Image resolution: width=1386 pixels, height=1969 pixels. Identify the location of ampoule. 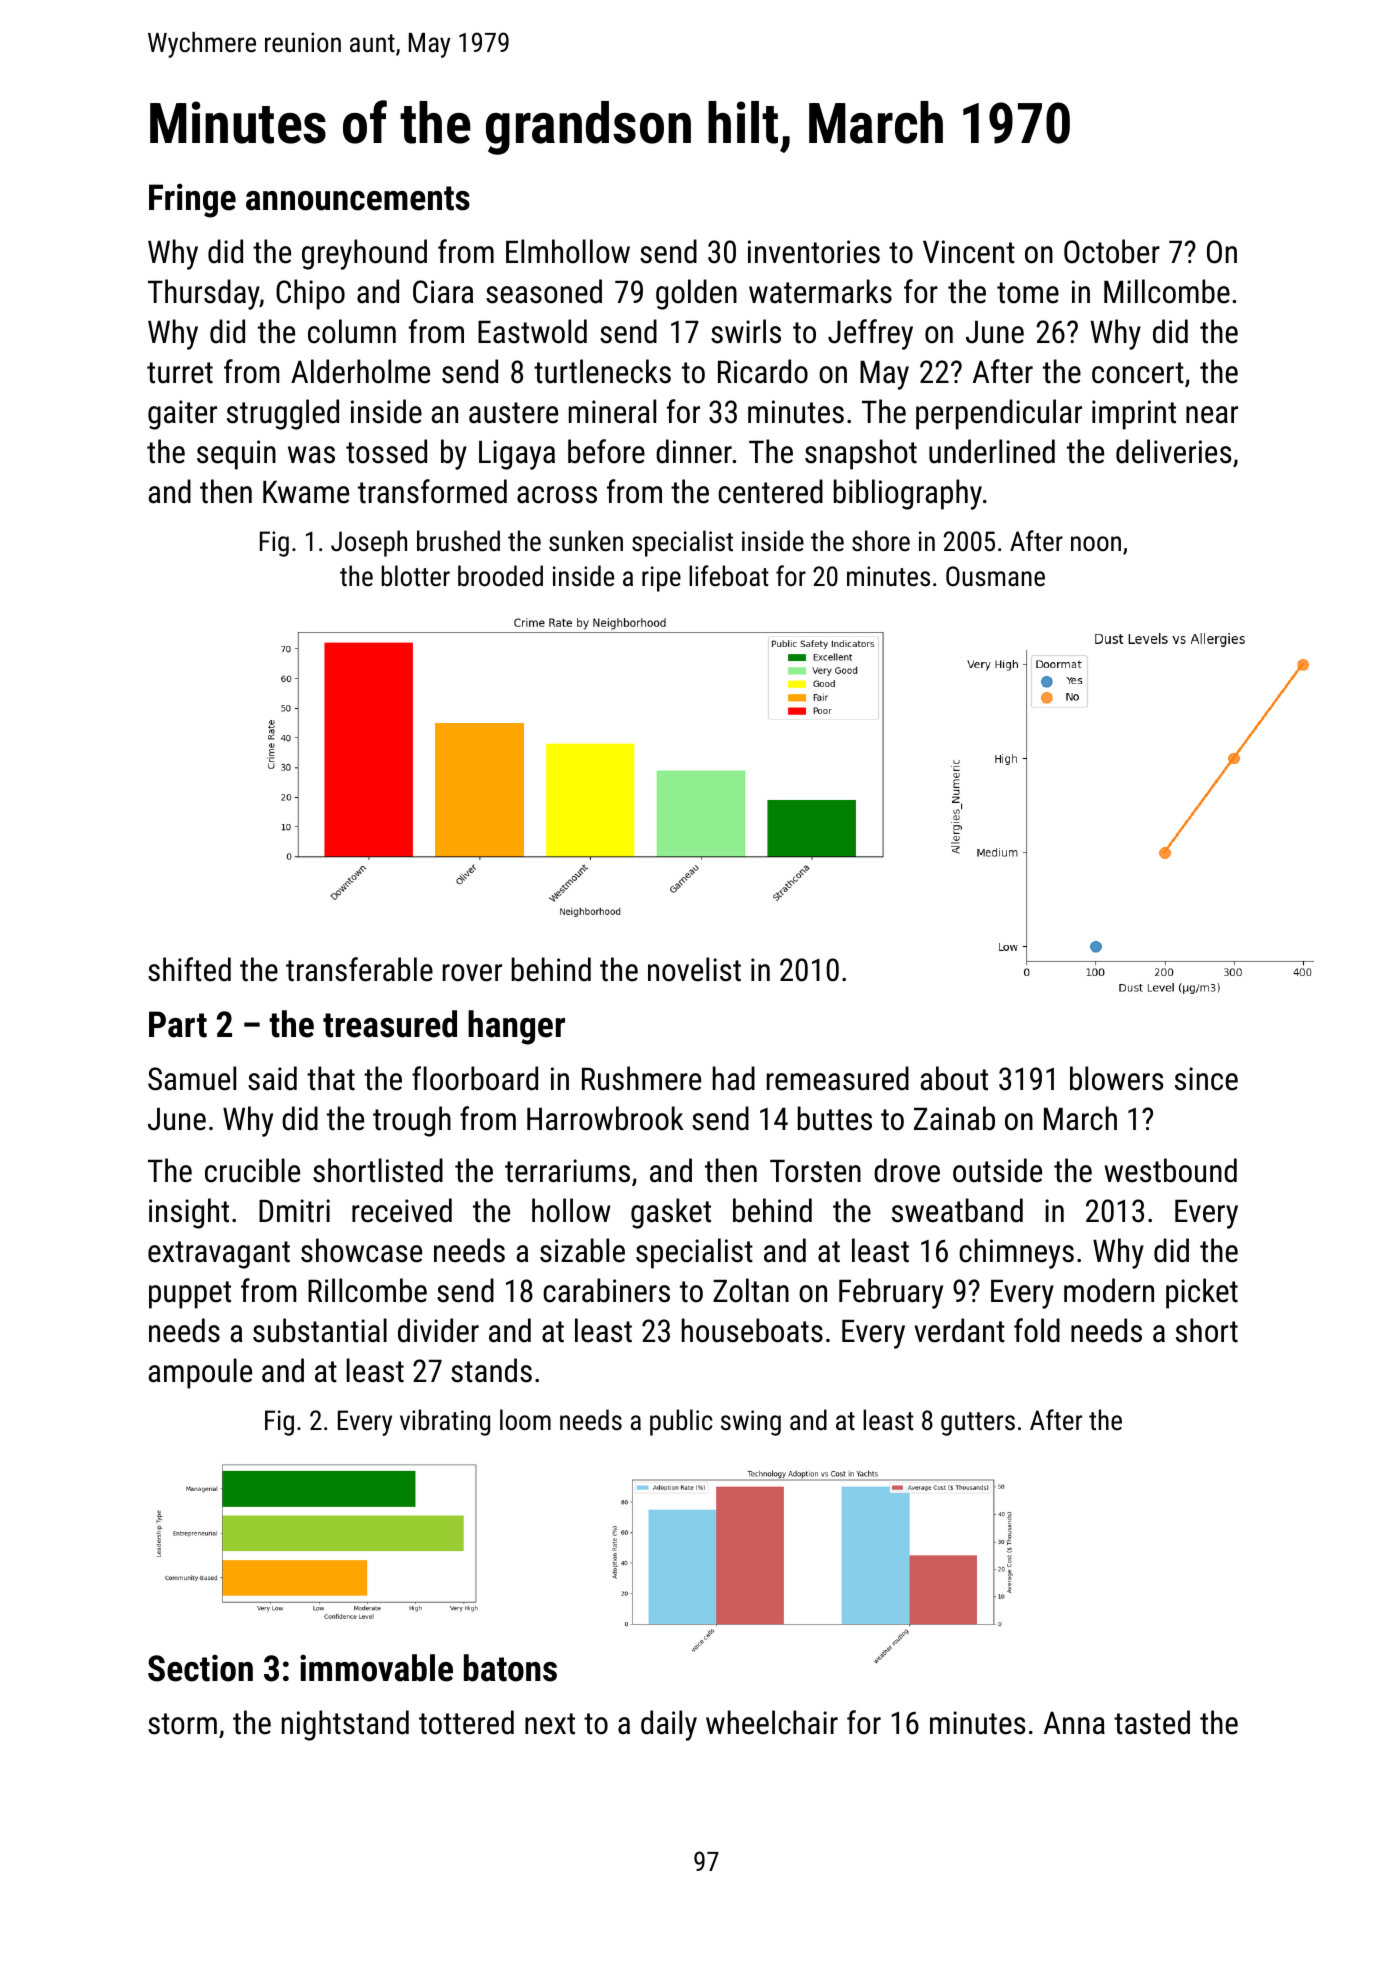
(200, 1373).
